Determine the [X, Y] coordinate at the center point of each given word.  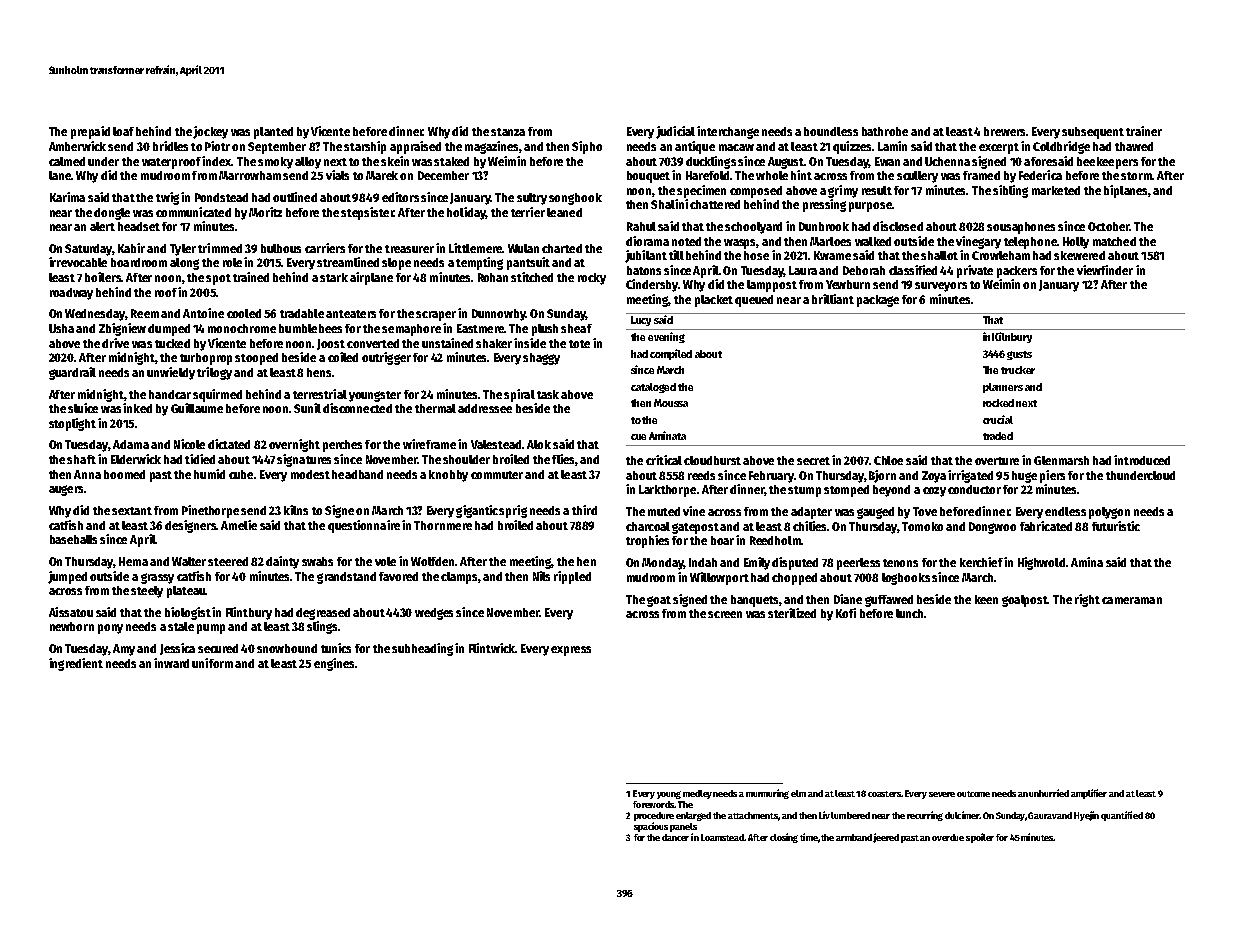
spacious [651, 827]
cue [638, 437]
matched [1114, 241]
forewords [653, 804]
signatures [304, 460]
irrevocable [78, 262]
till [676, 255]
